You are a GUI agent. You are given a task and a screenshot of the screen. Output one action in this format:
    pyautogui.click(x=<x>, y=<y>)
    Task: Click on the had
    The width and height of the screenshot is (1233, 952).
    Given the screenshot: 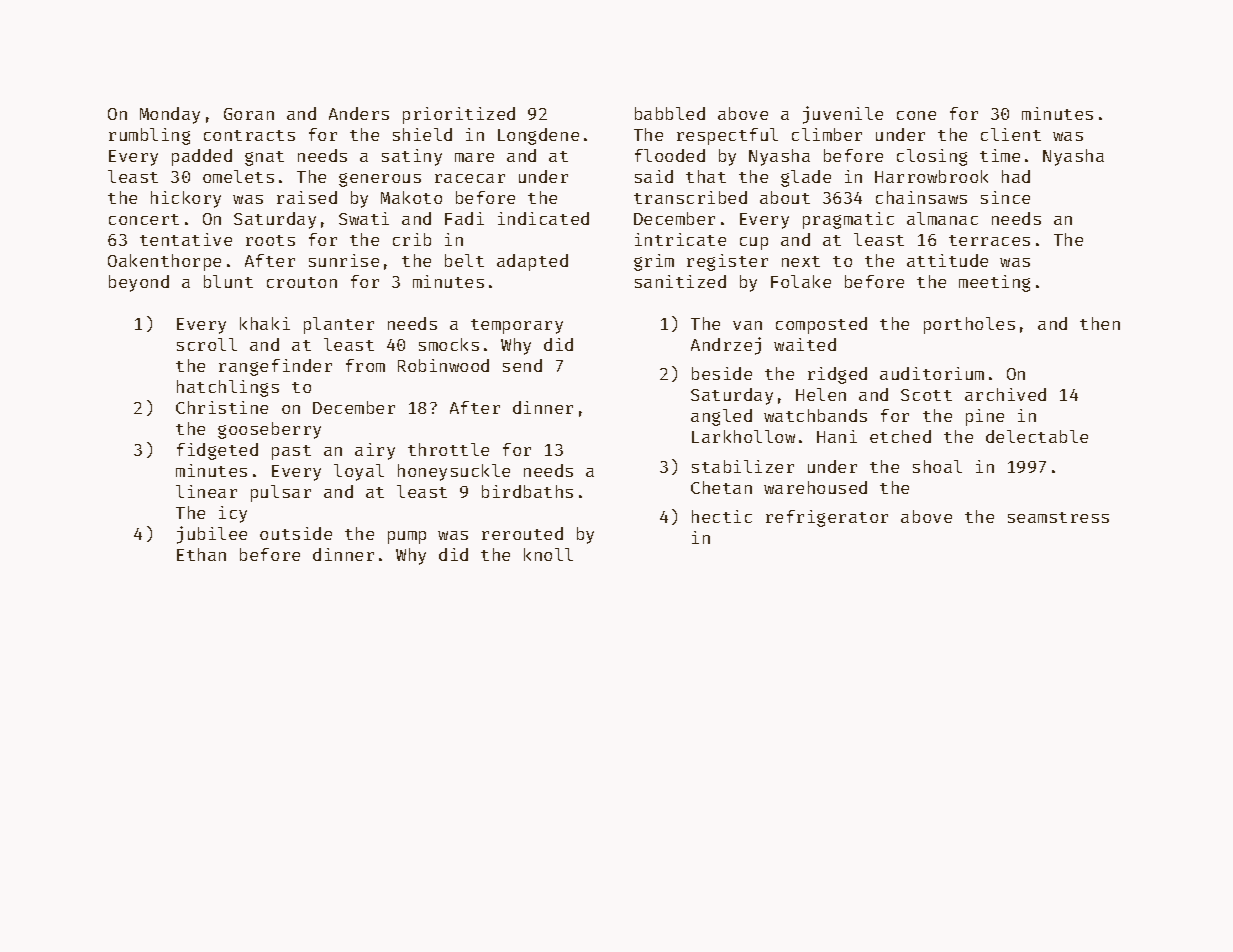 What is the action you would take?
    pyautogui.click(x=1016, y=176)
